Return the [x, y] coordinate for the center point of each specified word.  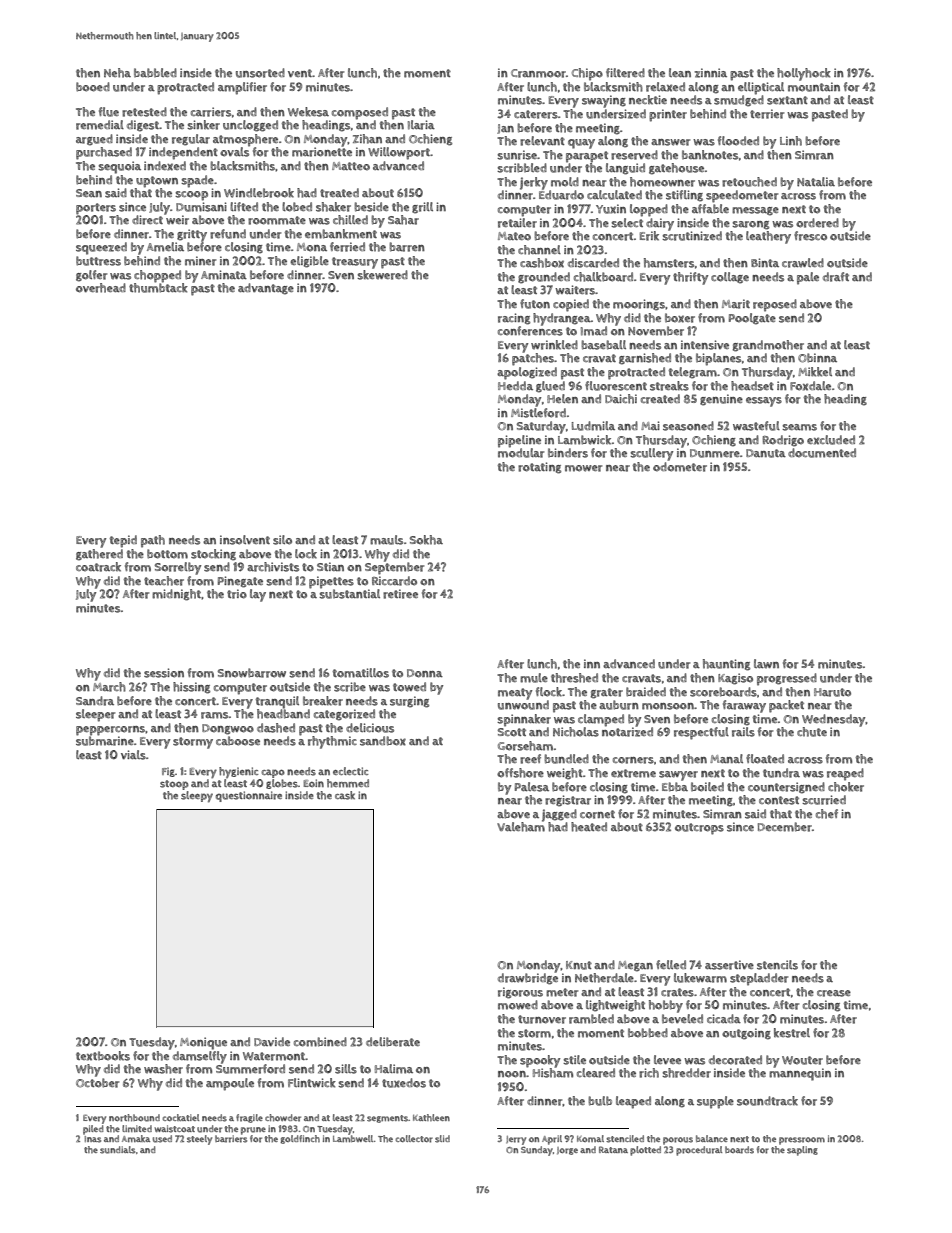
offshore [520, 773]
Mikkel [815, 372]
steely [199, 1140]
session [164, 673]
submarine [105, 741]
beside [371, 207]
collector [414, 1139]
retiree [400, 594]
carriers [211, 112]
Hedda [515, 385]
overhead [101, 288]
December [785, 827]
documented [822, 453]
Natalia [816, 182]
